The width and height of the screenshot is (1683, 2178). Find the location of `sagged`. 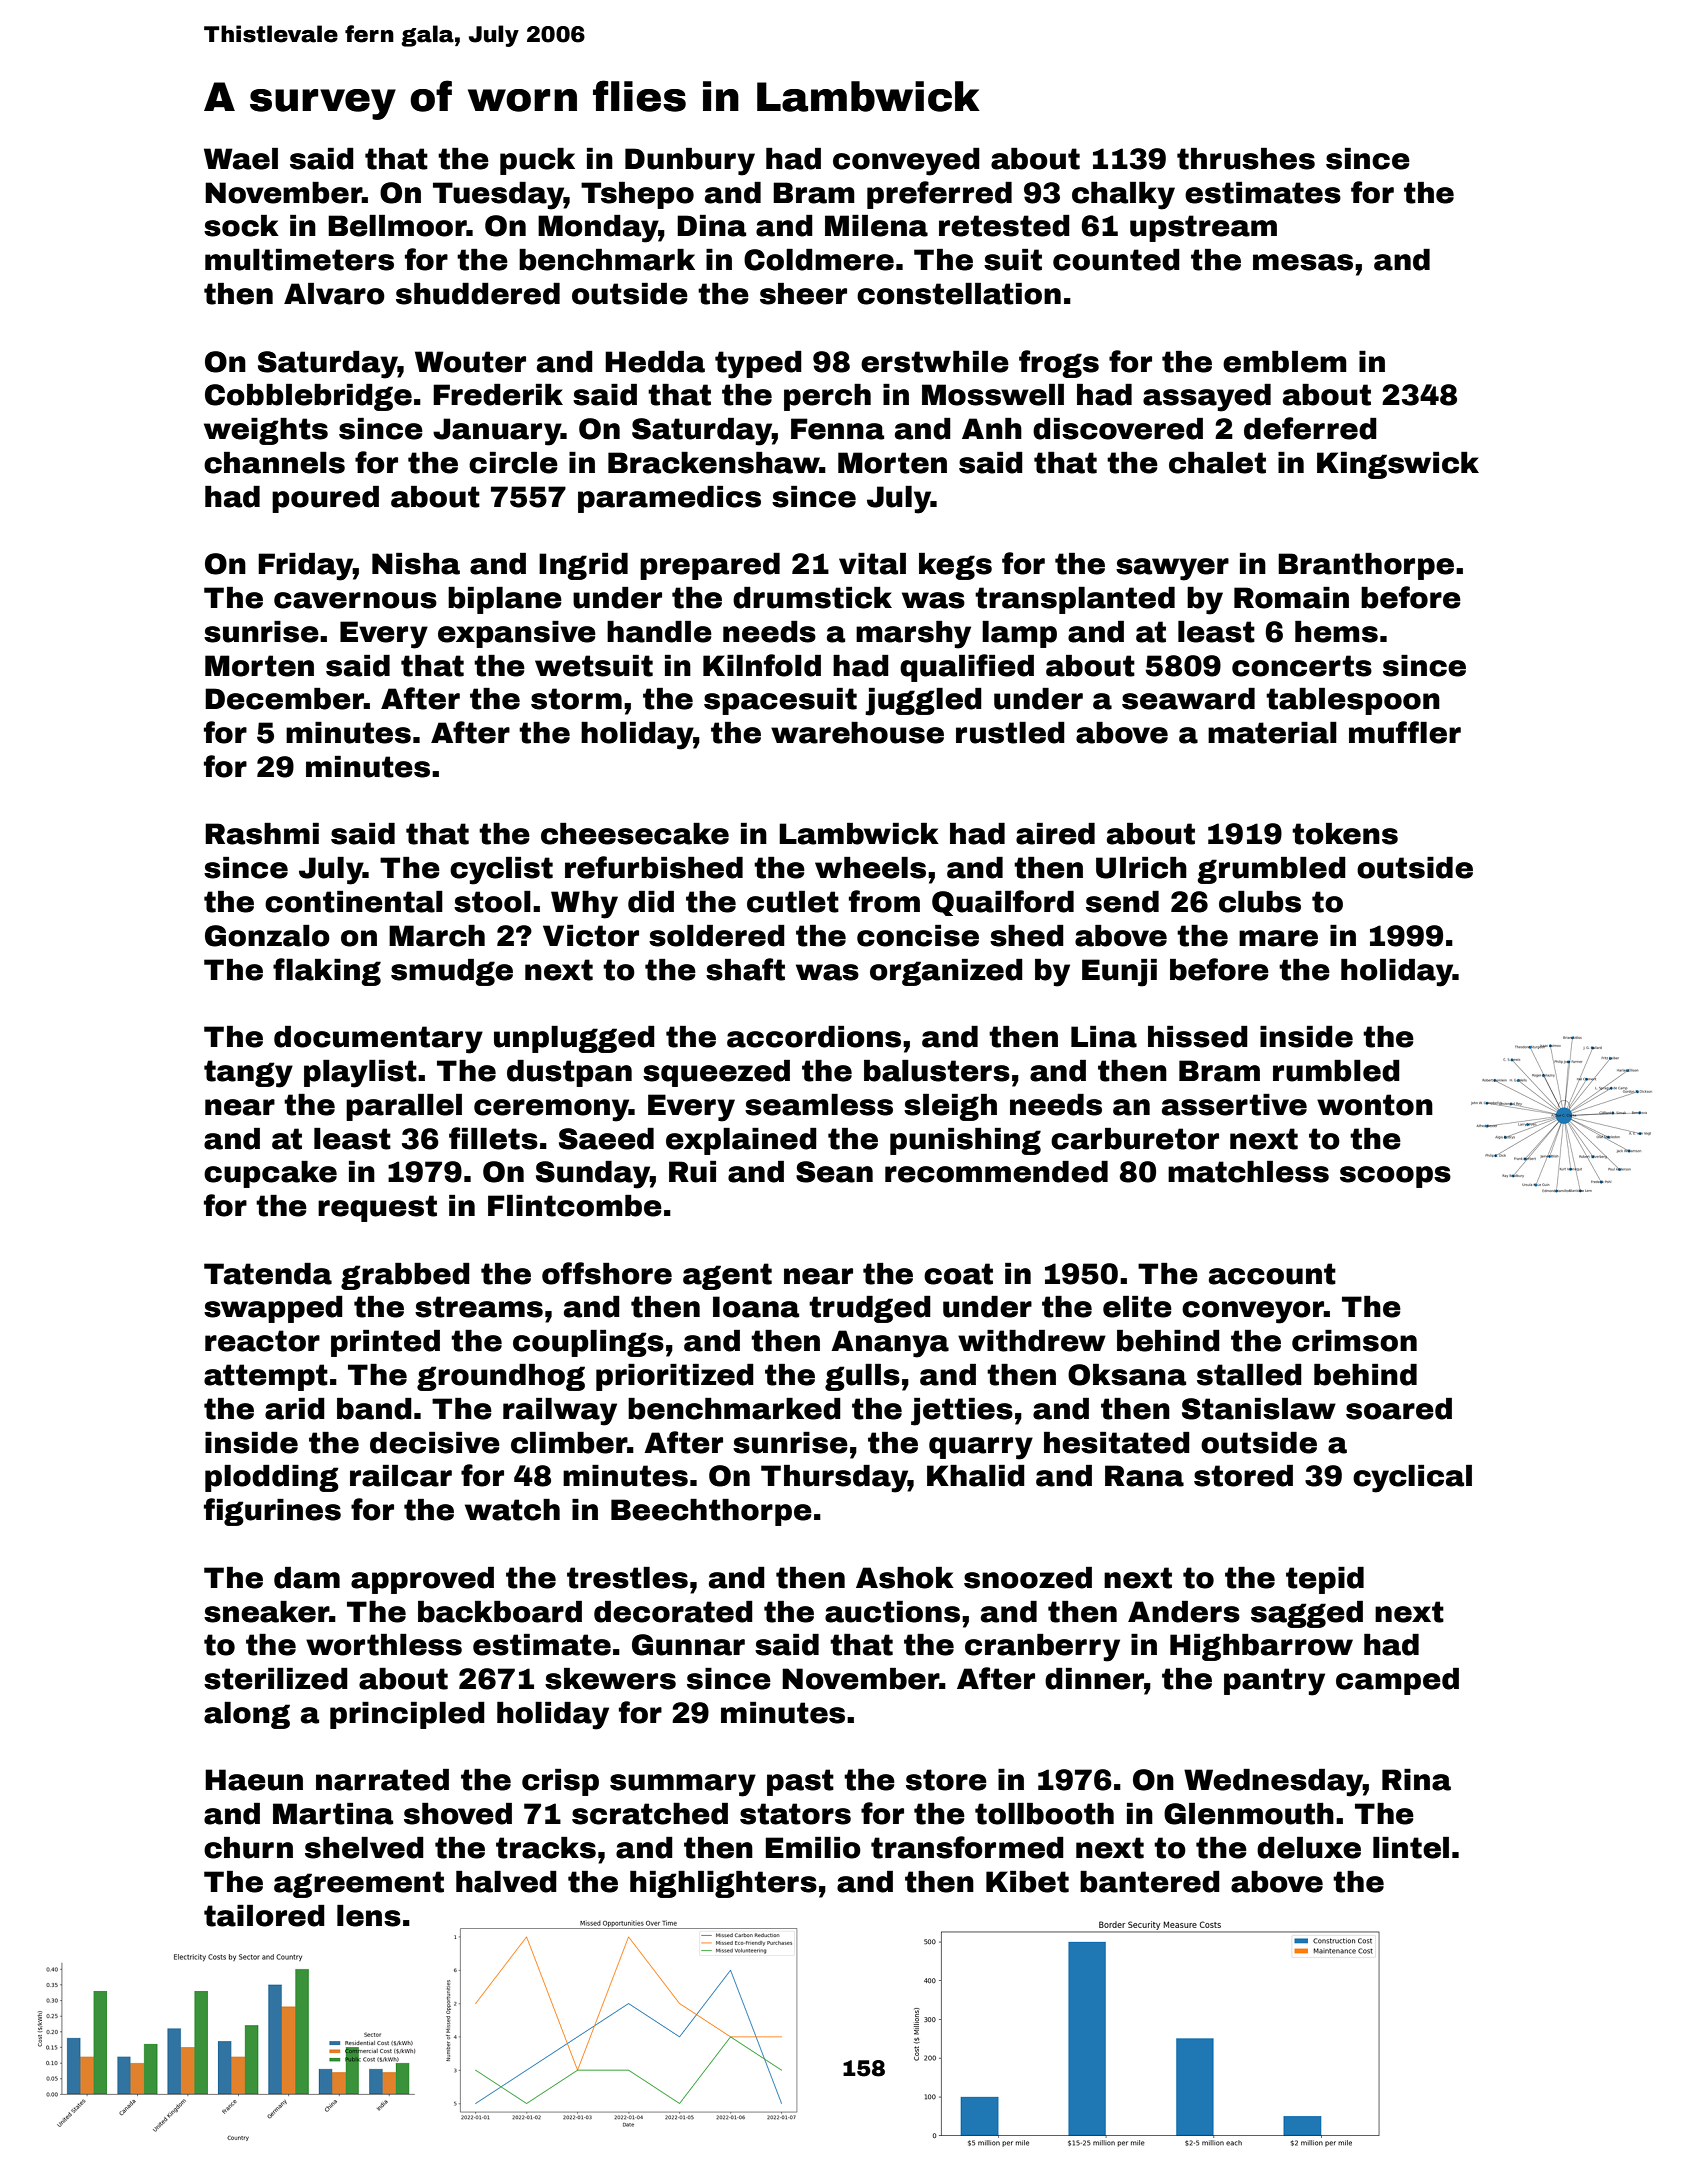

sagged is located at coordinates (1307, 1614).
